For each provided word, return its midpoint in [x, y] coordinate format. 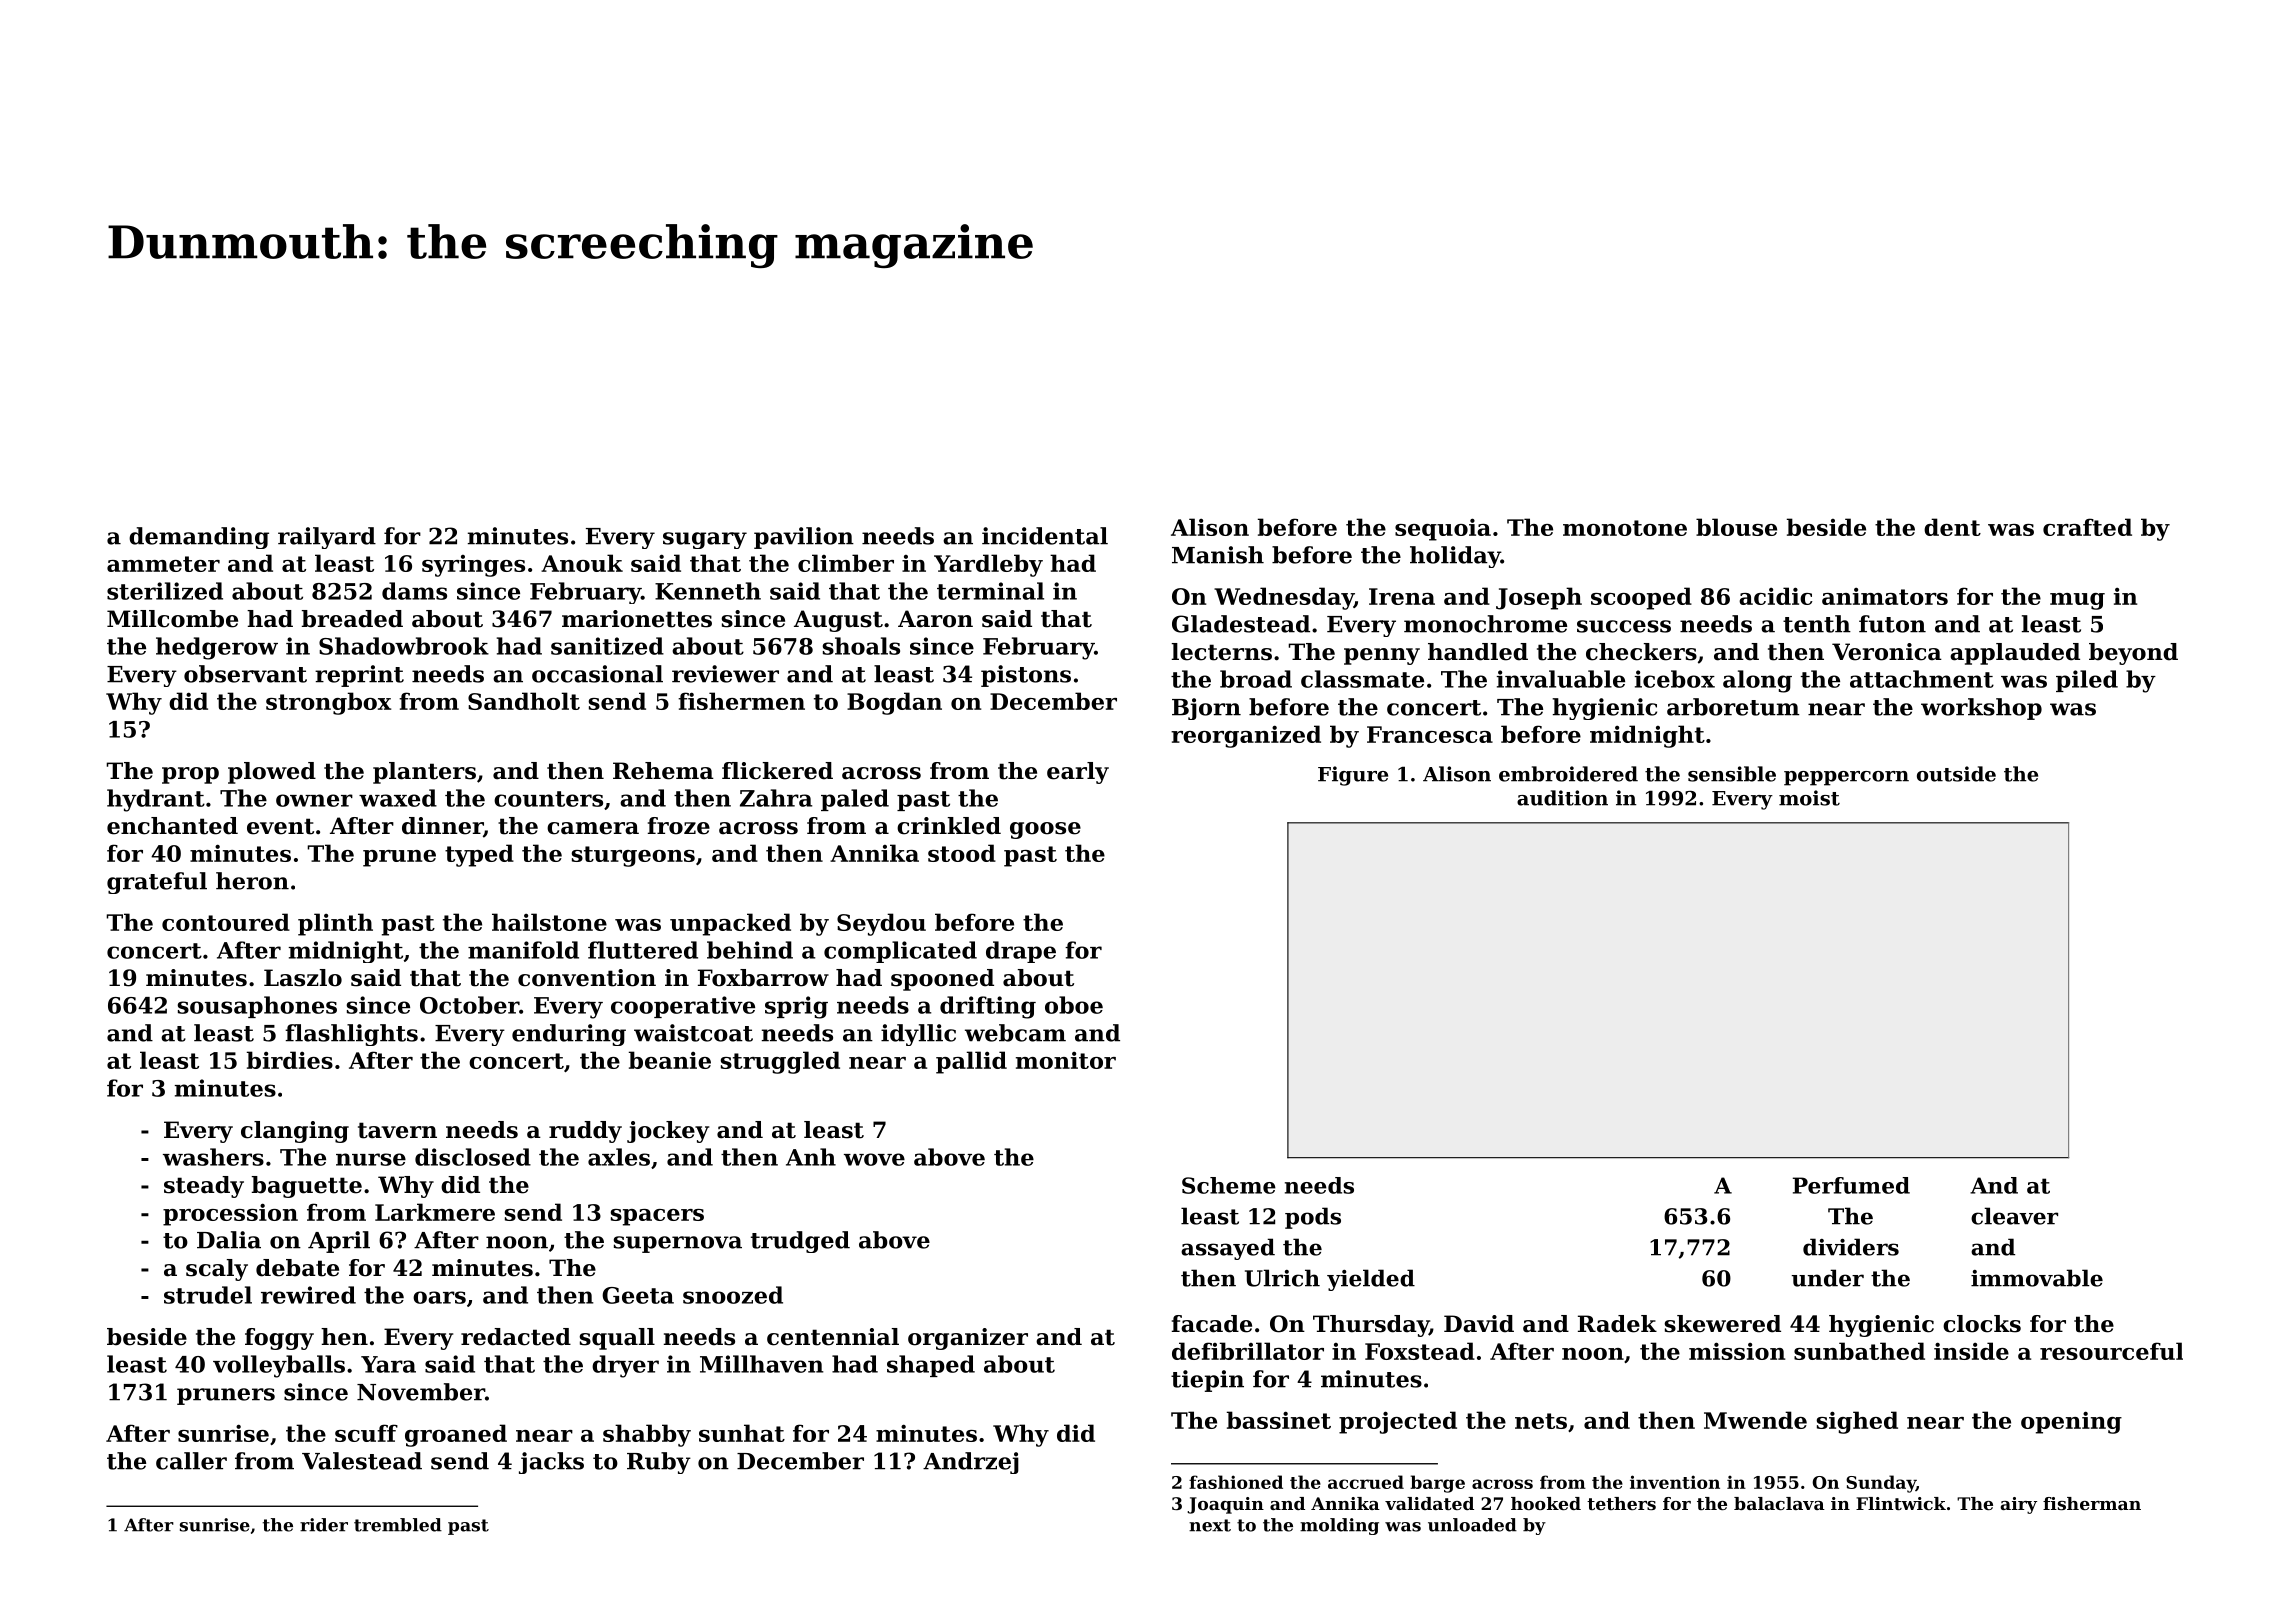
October [469, 1005]
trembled [398, 1525]
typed [479, 855]
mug [2077, 601]
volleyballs [279, 1366]
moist [1809, 798]
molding [1339, 1526]
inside [1971, 1351]
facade [1212, 1324]
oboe [1074, 1005]
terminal [990, 591]
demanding [199, 538]
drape [1021, 952]
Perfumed [1851, 1185]
